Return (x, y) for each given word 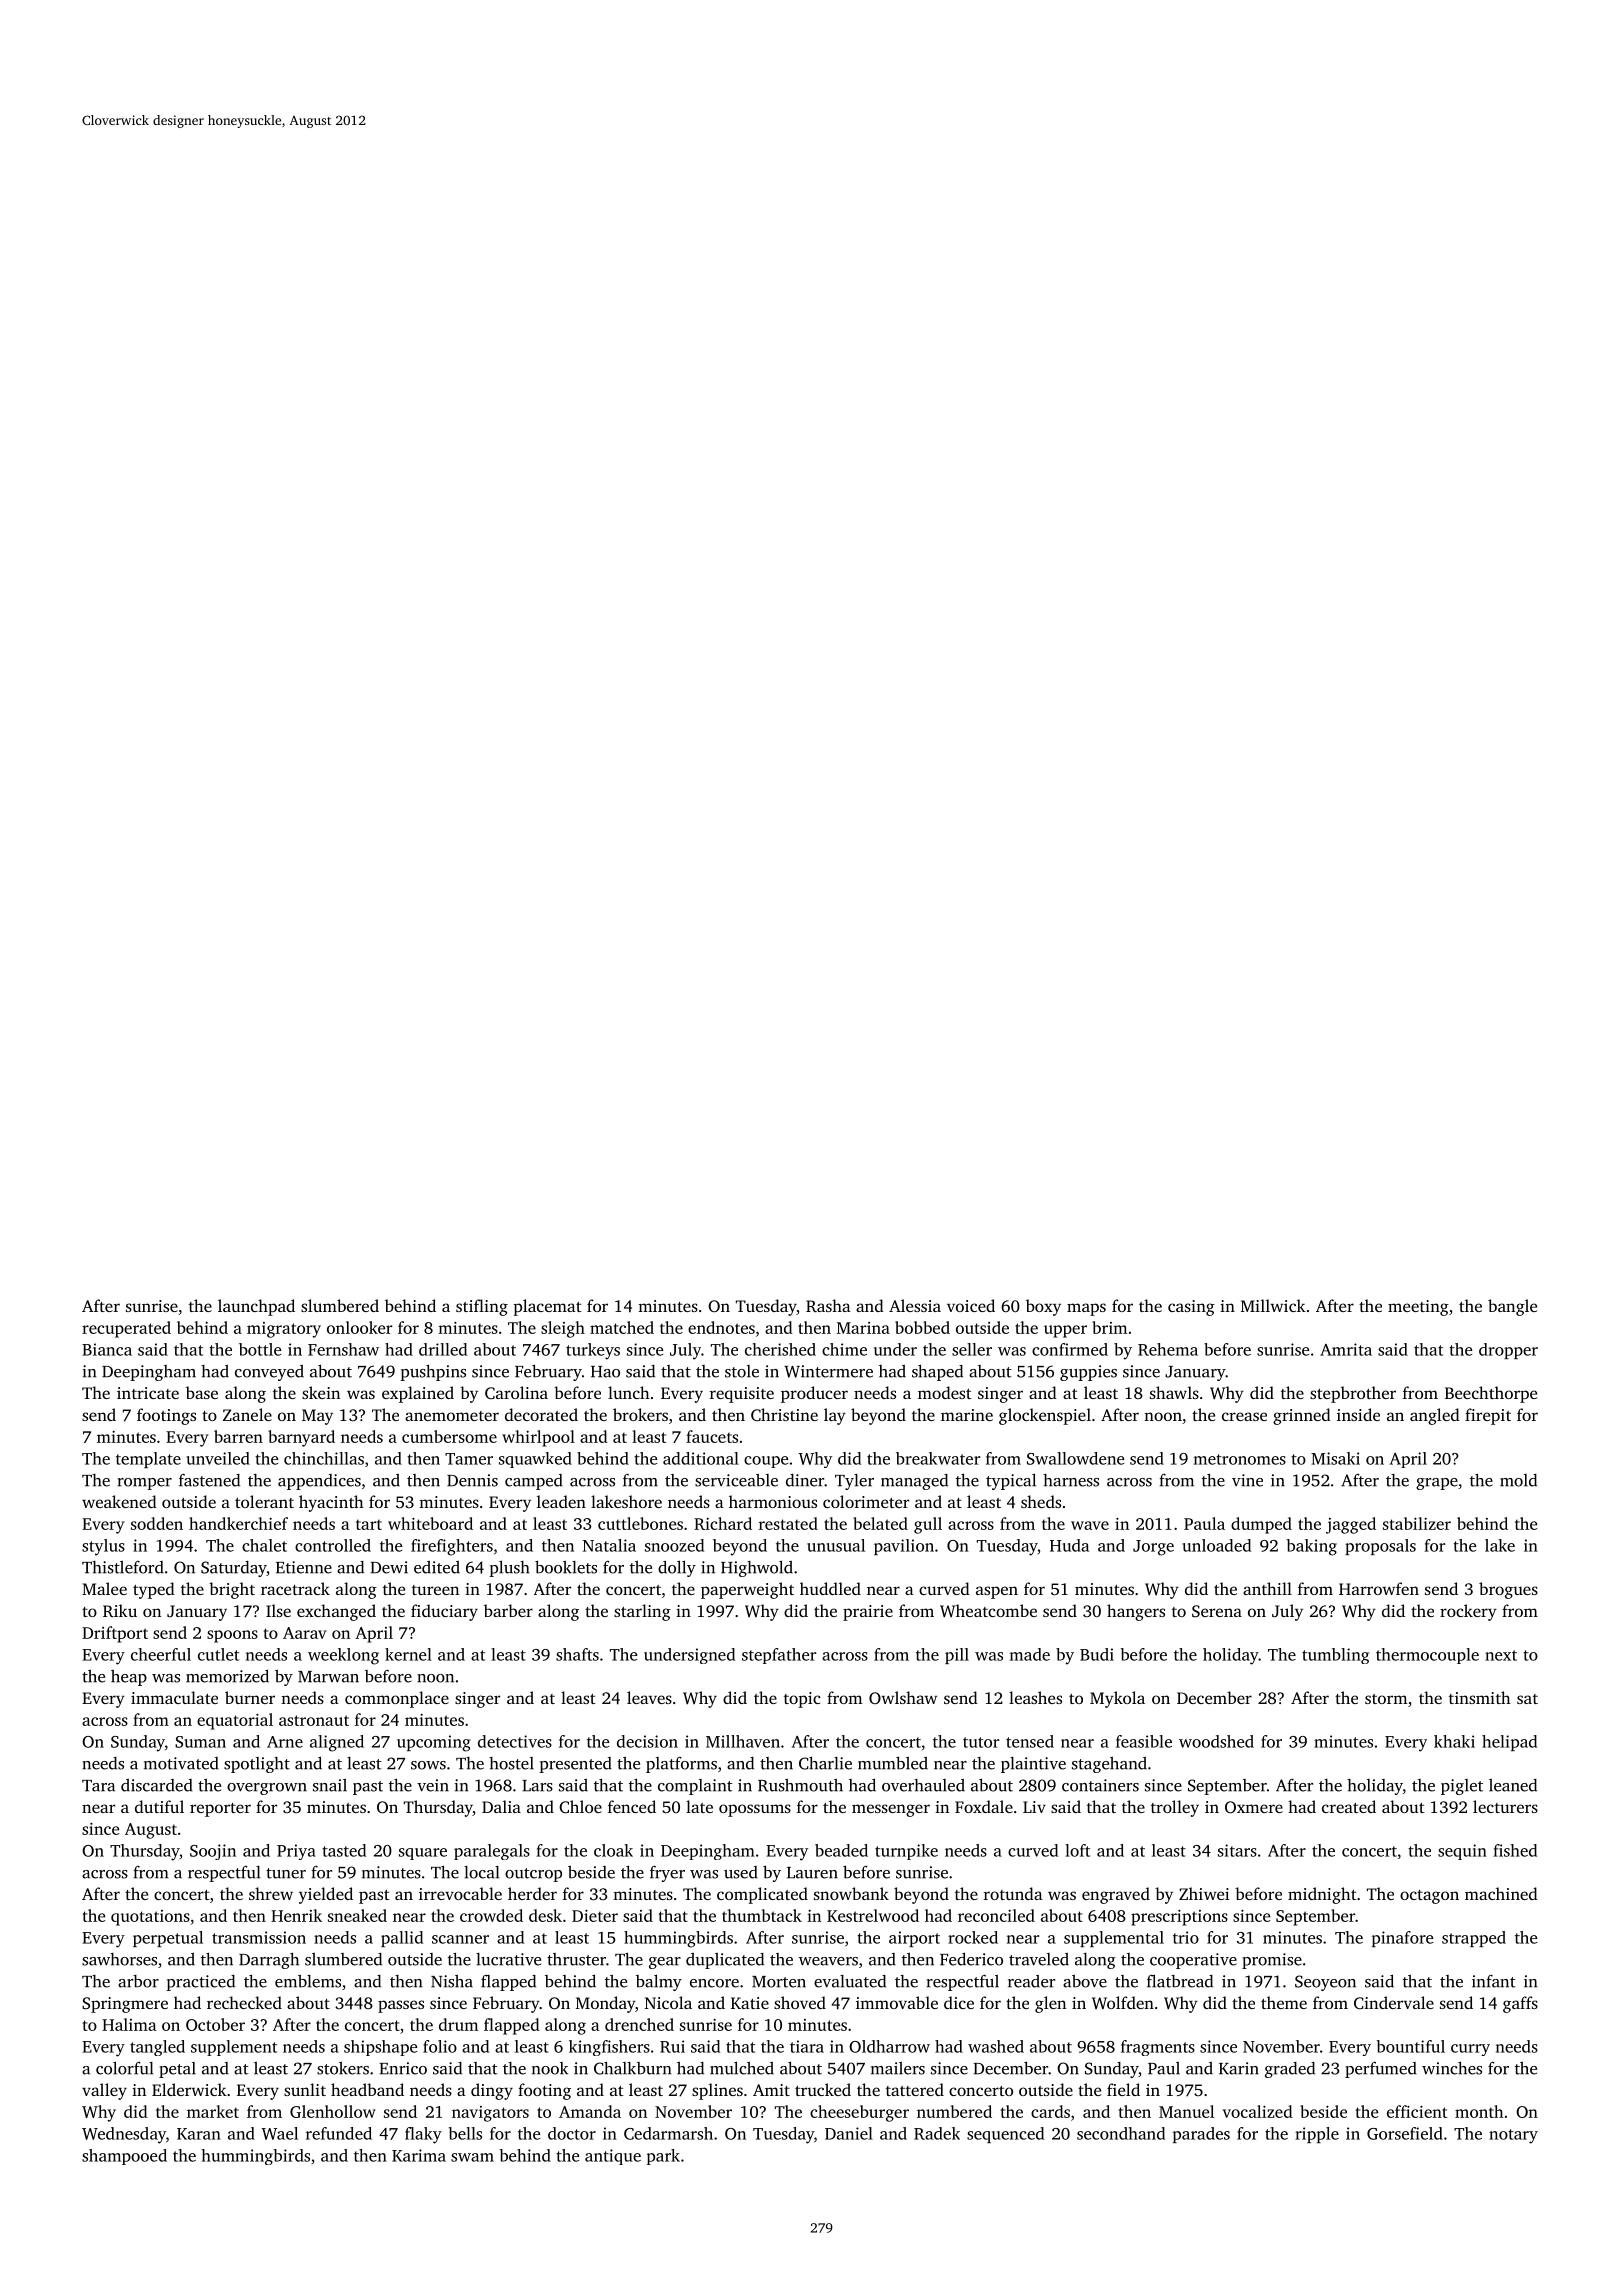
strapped (1474, 1939)
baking (1312, 1547)
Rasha (828, 1306)
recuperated (126, 1329)
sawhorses (119, 1959)
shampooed (124, 2157)
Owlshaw (903, 1697)
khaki (1454, 1741)
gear (665, 1963)
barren (238, 1436)
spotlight (257, 1765)
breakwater (938, 1458)
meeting (1418, 1308)
